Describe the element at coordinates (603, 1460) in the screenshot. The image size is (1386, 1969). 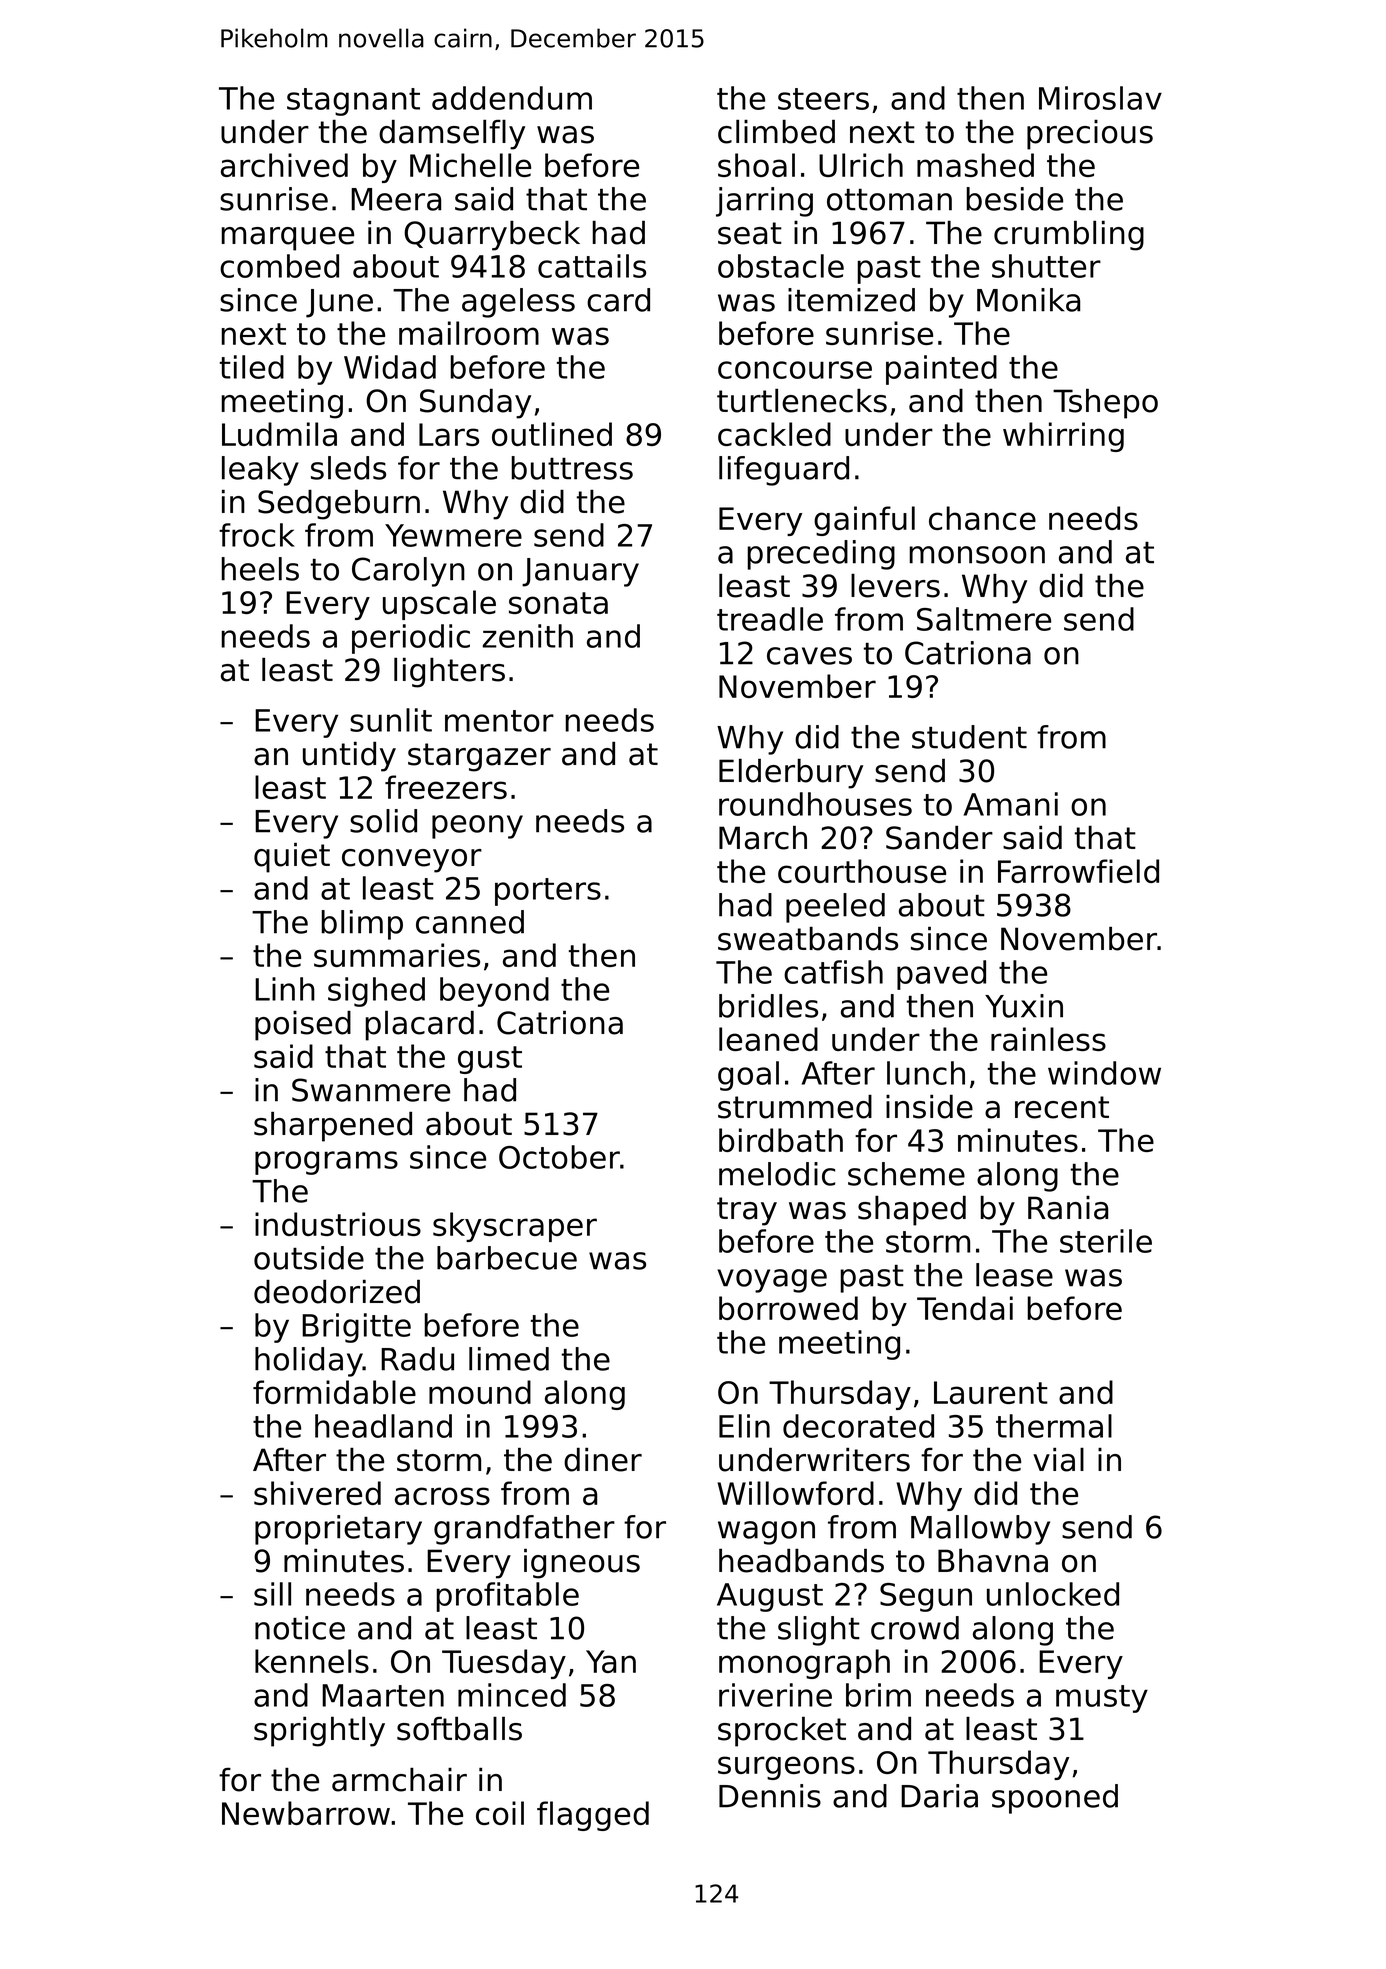
I see `diner` at that location.
